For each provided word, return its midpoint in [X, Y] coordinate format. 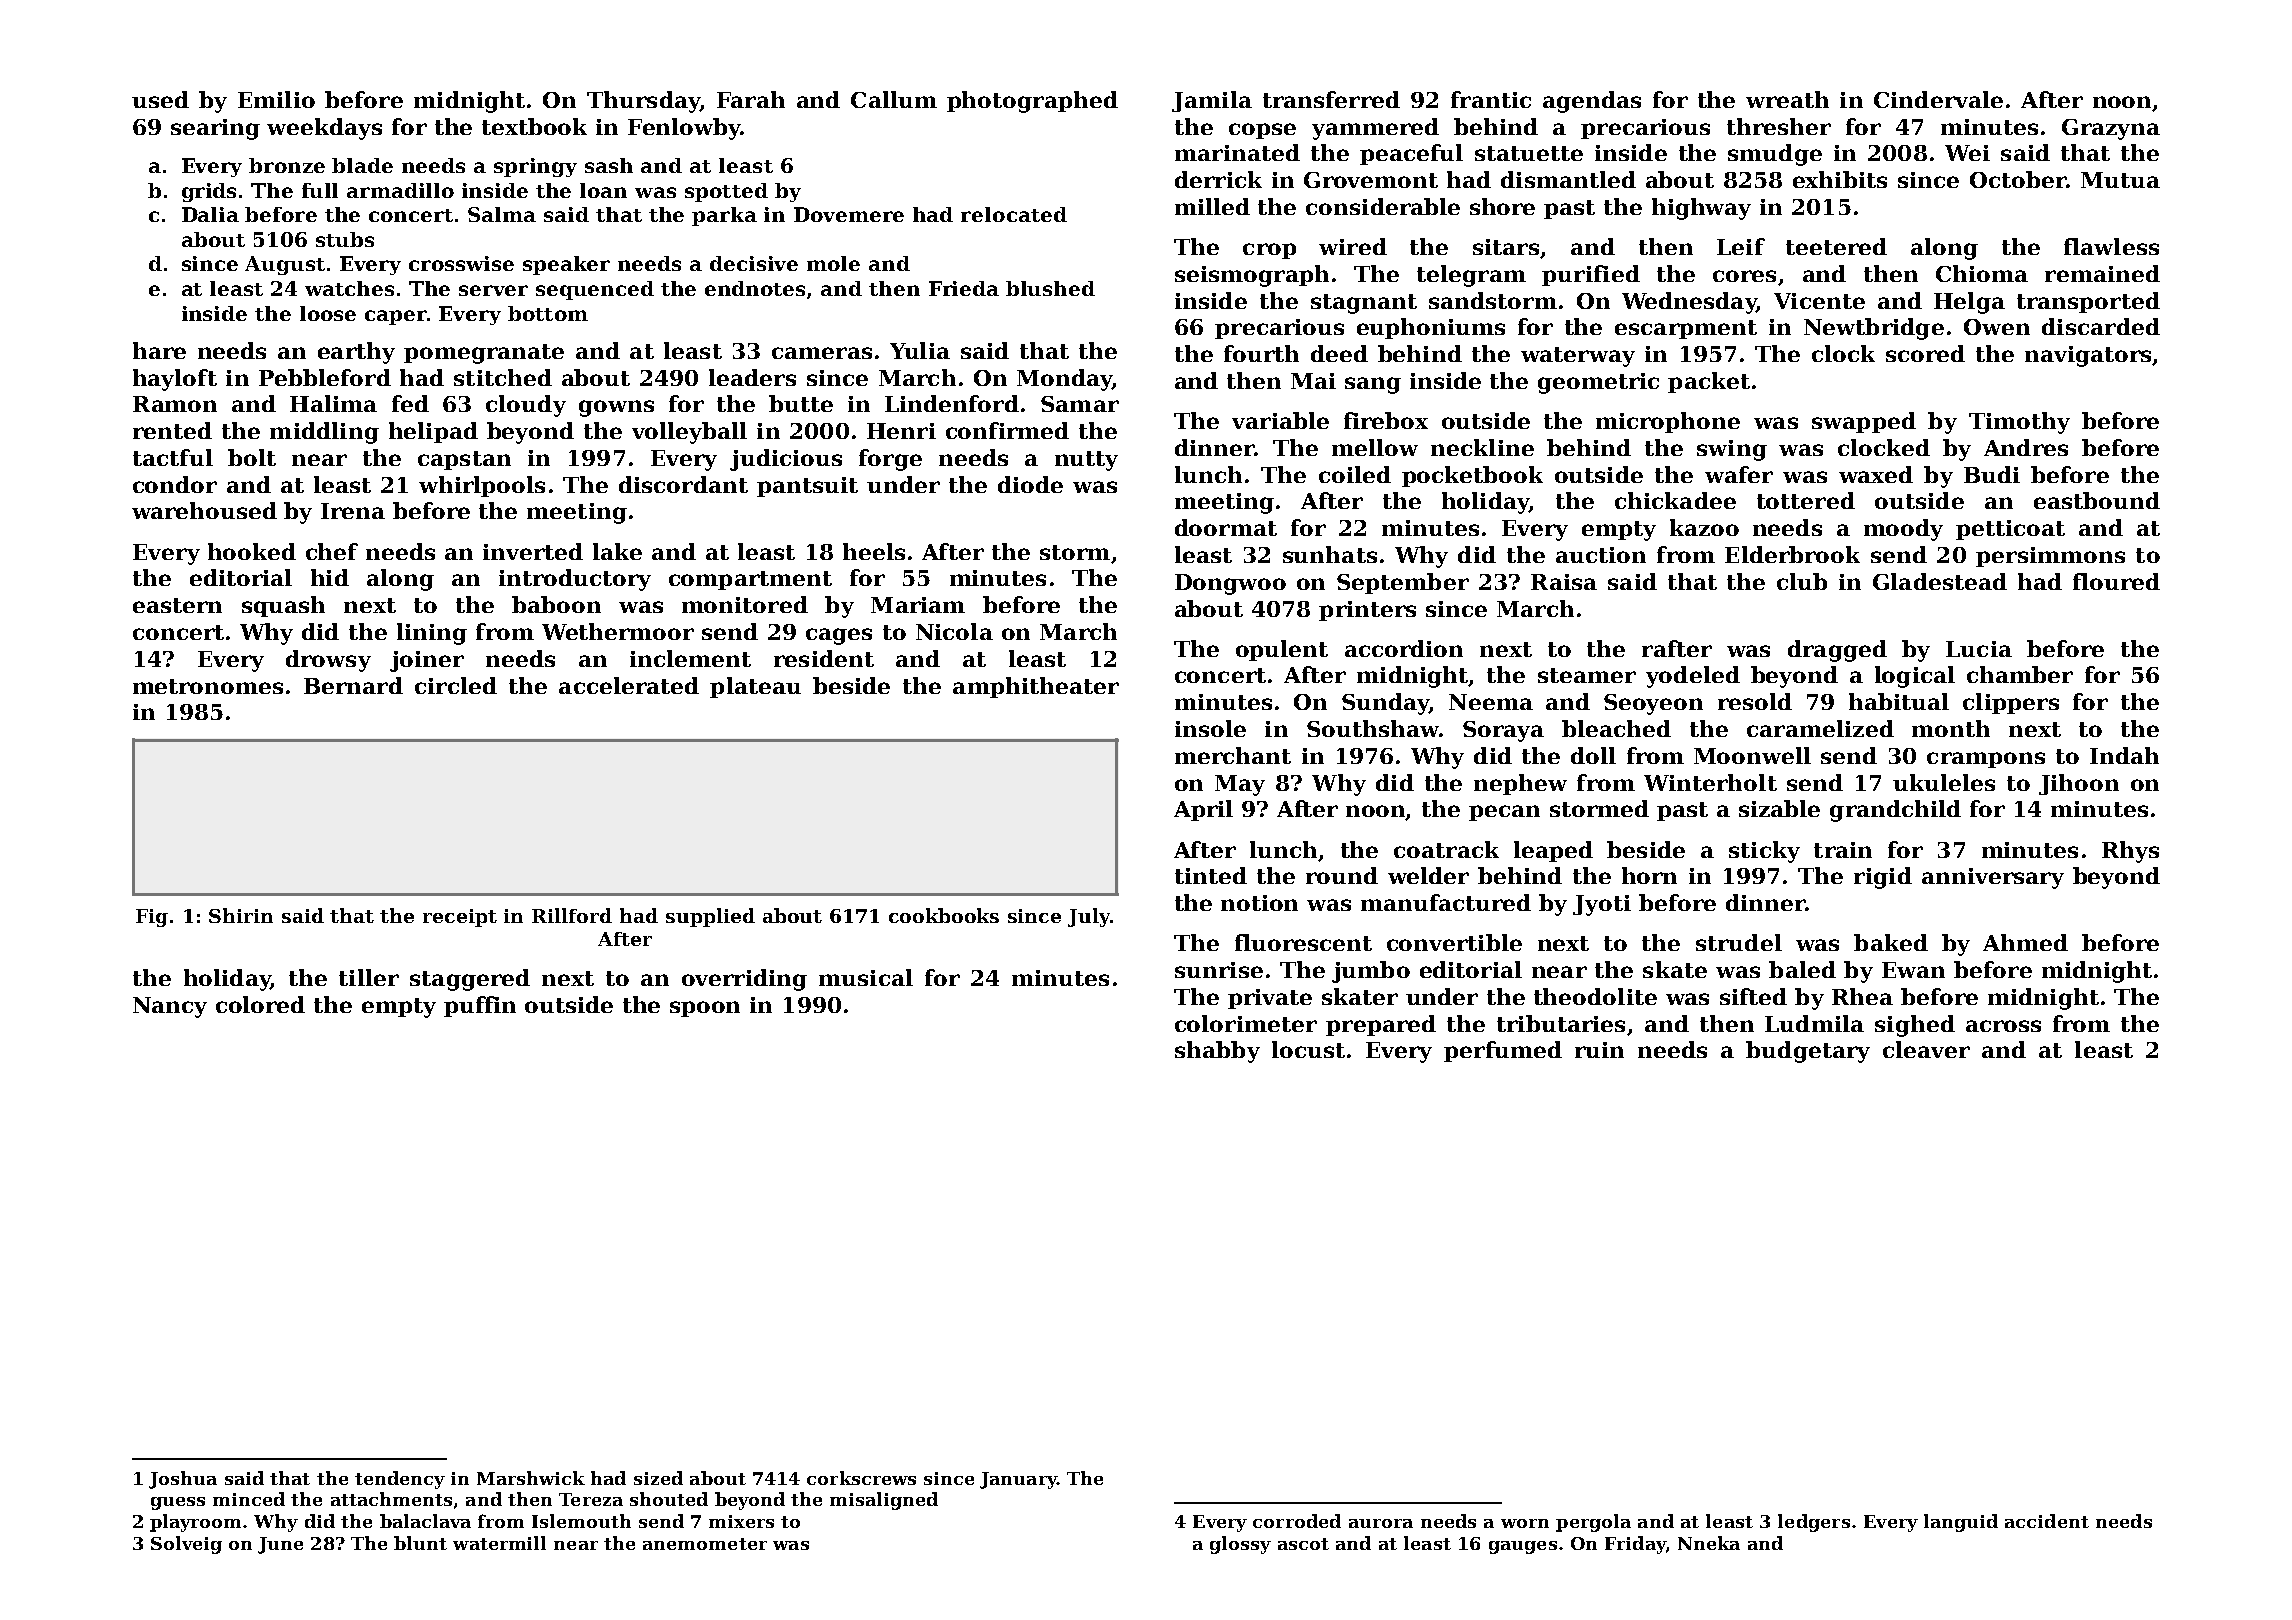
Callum [894, 99]
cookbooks [944, 915]
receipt [460, 918]
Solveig [186, 1545]
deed [1339, 353]
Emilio [276, 99]
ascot [1303, 1544]
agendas [1592, 102]
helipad [433, 432]
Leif [1741, 246]
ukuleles [1944, 782]
